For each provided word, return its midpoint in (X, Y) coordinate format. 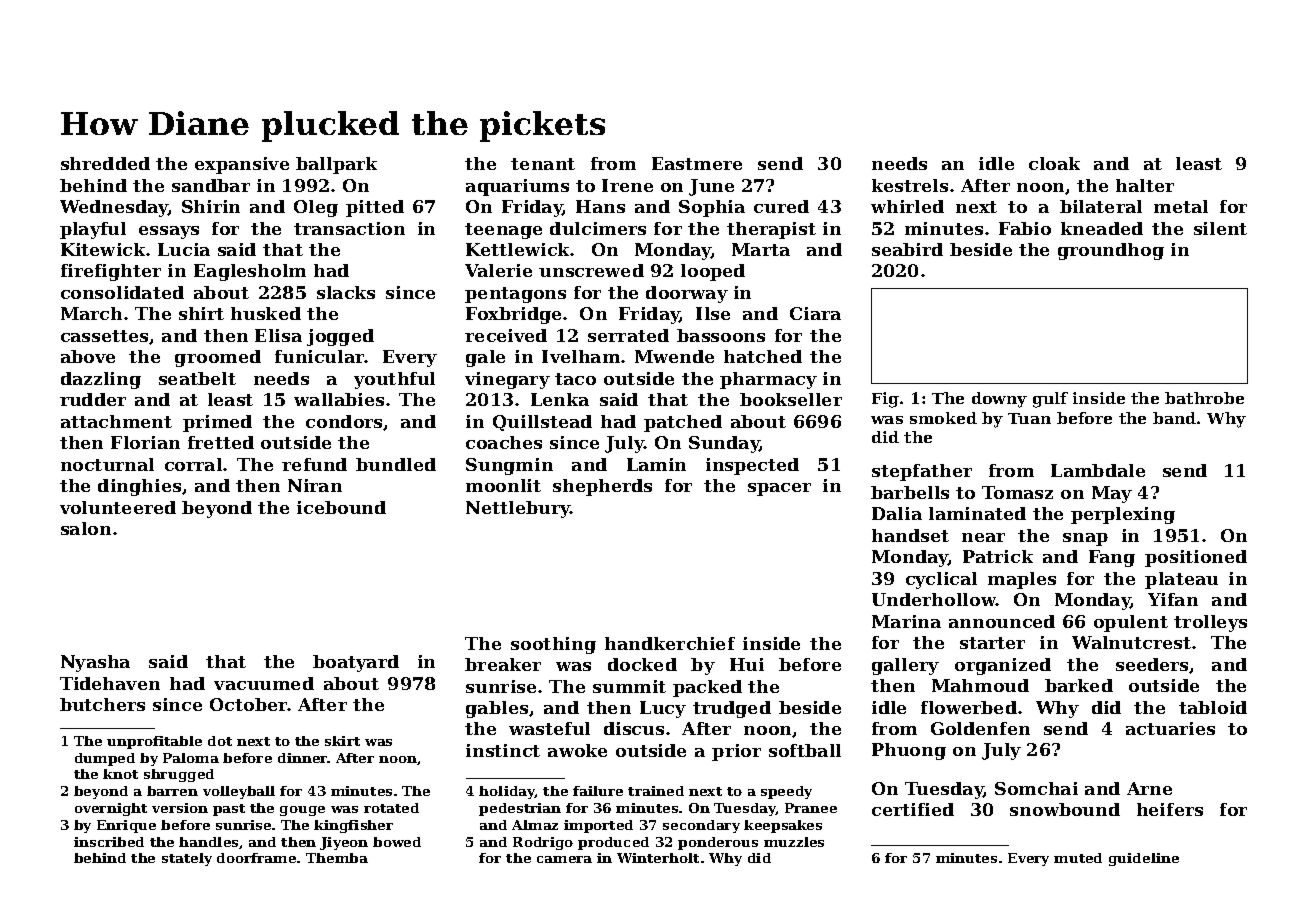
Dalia (897, 513)
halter (1145, 185)
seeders (1152, 664)
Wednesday (114, 208)
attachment (116, 421)
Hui (747, 664)
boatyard (356, 663)
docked (642, 664)
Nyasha (95, 663)
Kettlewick (518, 249)
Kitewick (103, 249)
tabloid (1213, 707)
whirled (907, 206)
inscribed (109, 842)
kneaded (1102, 228)
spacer (779, 489)
